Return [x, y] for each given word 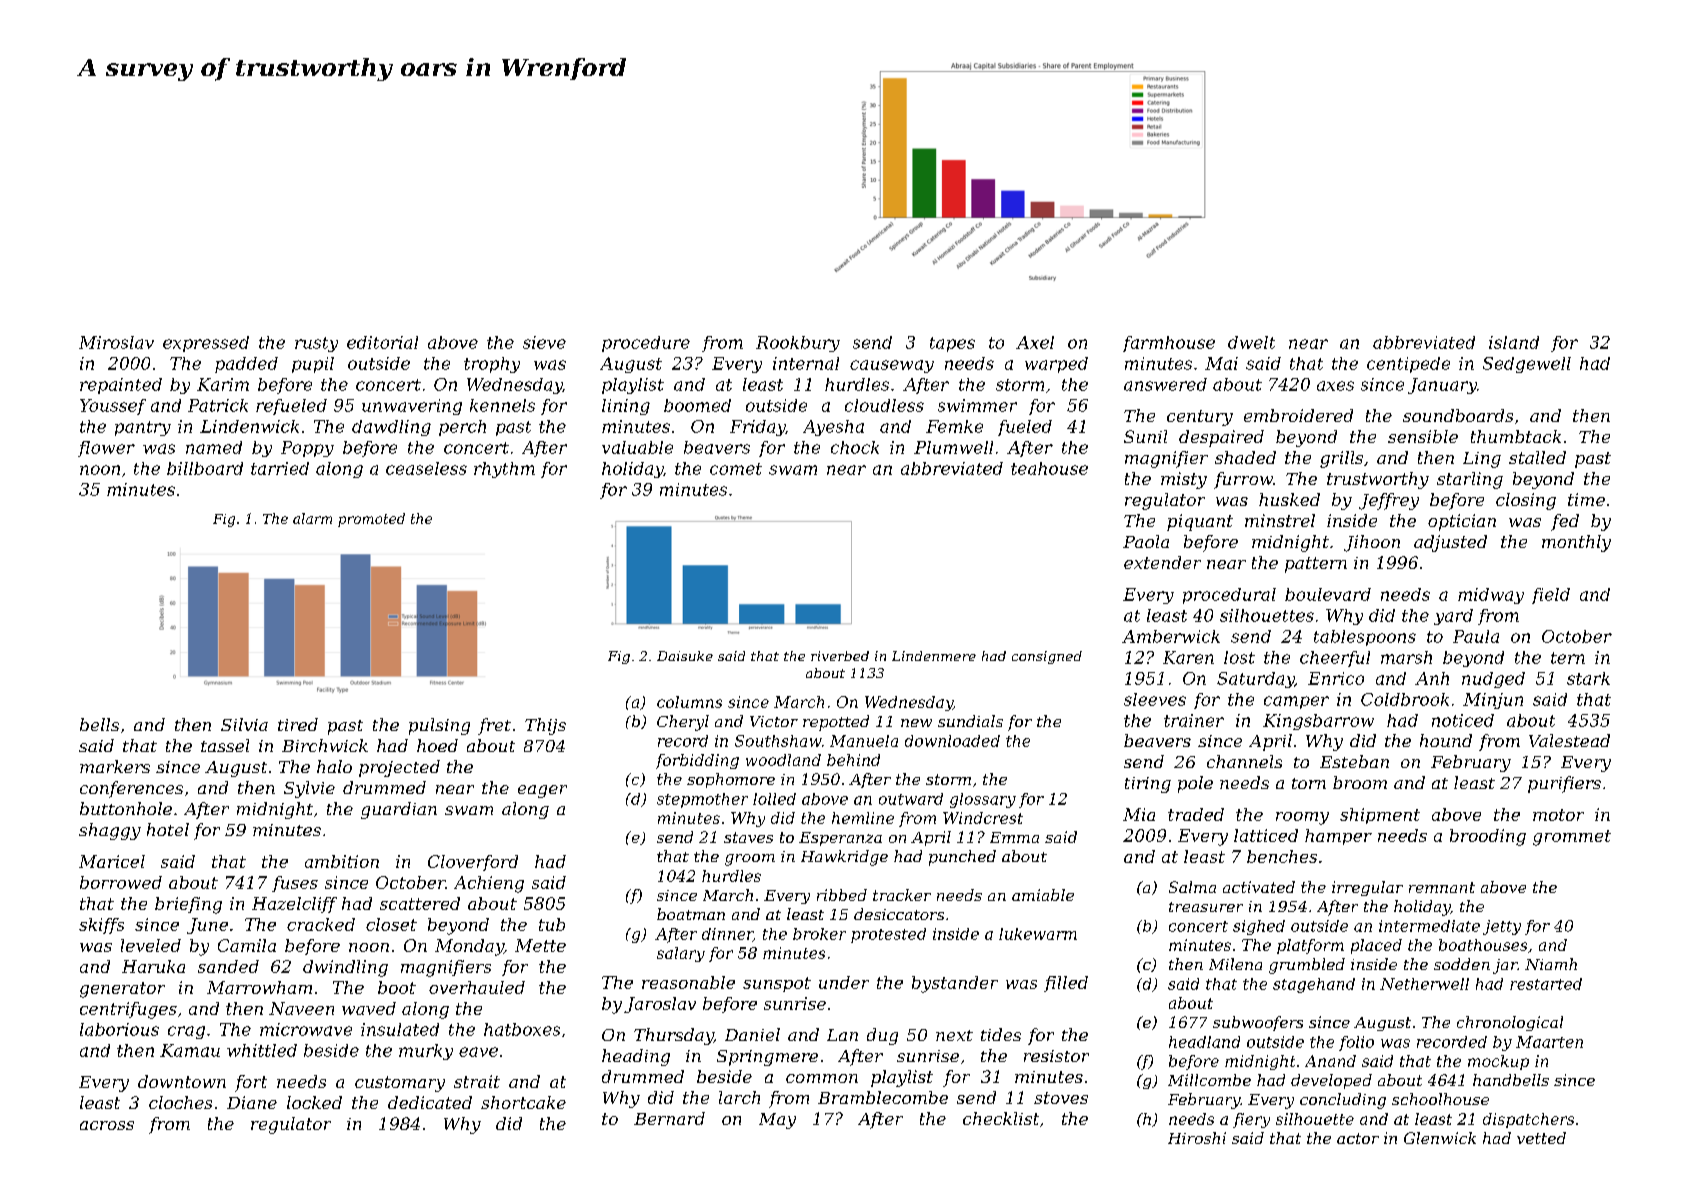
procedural [1229, 596]
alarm [312, 518]
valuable [637, 447]
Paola [1146, 541]
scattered [420, 903]
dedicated [430, 1102]
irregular [1367, 888]
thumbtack [1516, 436]
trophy [492, 365]
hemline [863, 818]
